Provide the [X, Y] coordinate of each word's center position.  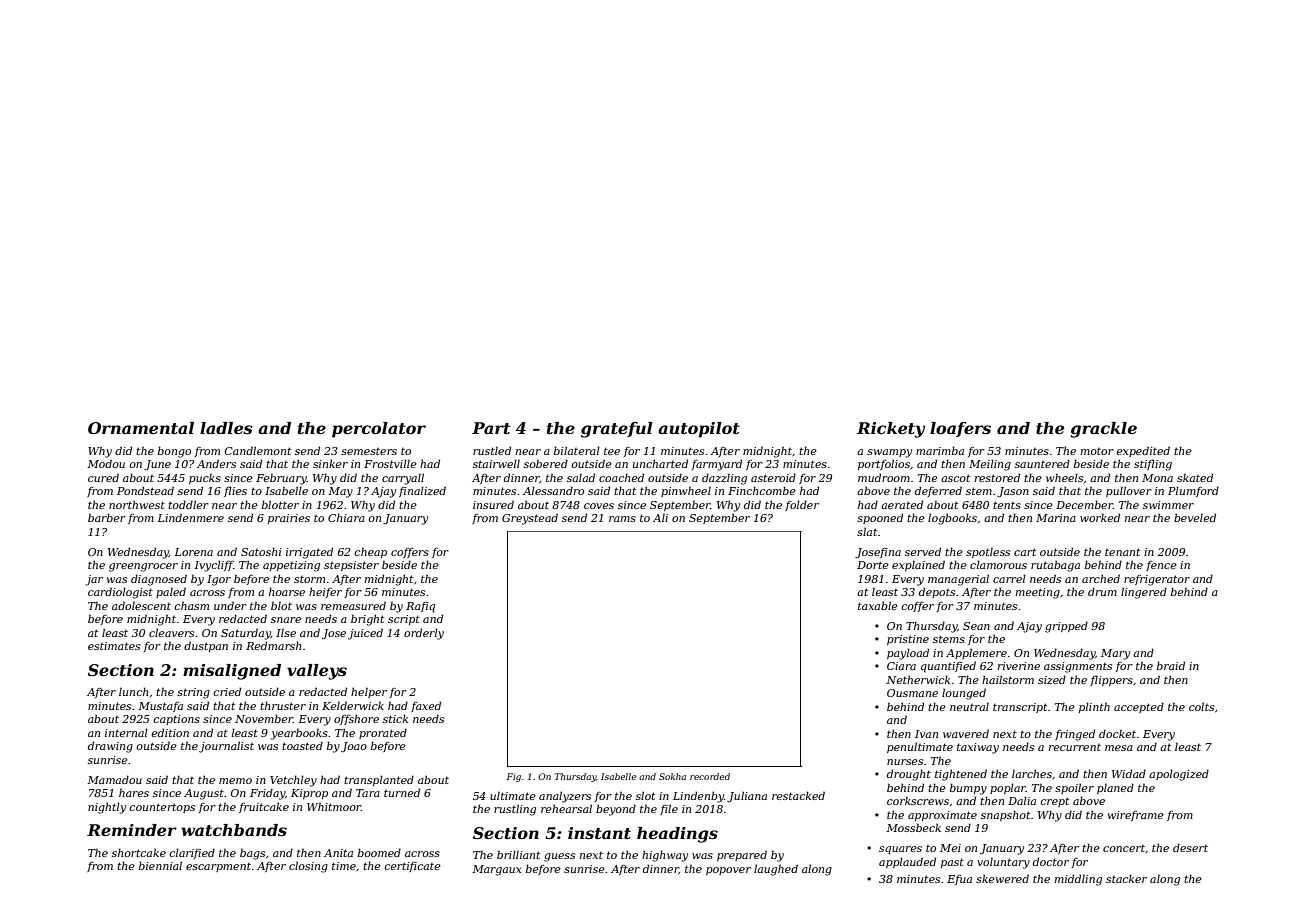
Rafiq [420, 607]
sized [1052, 679]
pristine [908, 640]
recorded [710, 776]
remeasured [353, 605]
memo [235, 781]
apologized [1179, 775]
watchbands [234, 830]
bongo [174, 452]
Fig [514, 777]
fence [1161, 566]
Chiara [346, 517]
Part [491, 428]
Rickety [891, 430]
